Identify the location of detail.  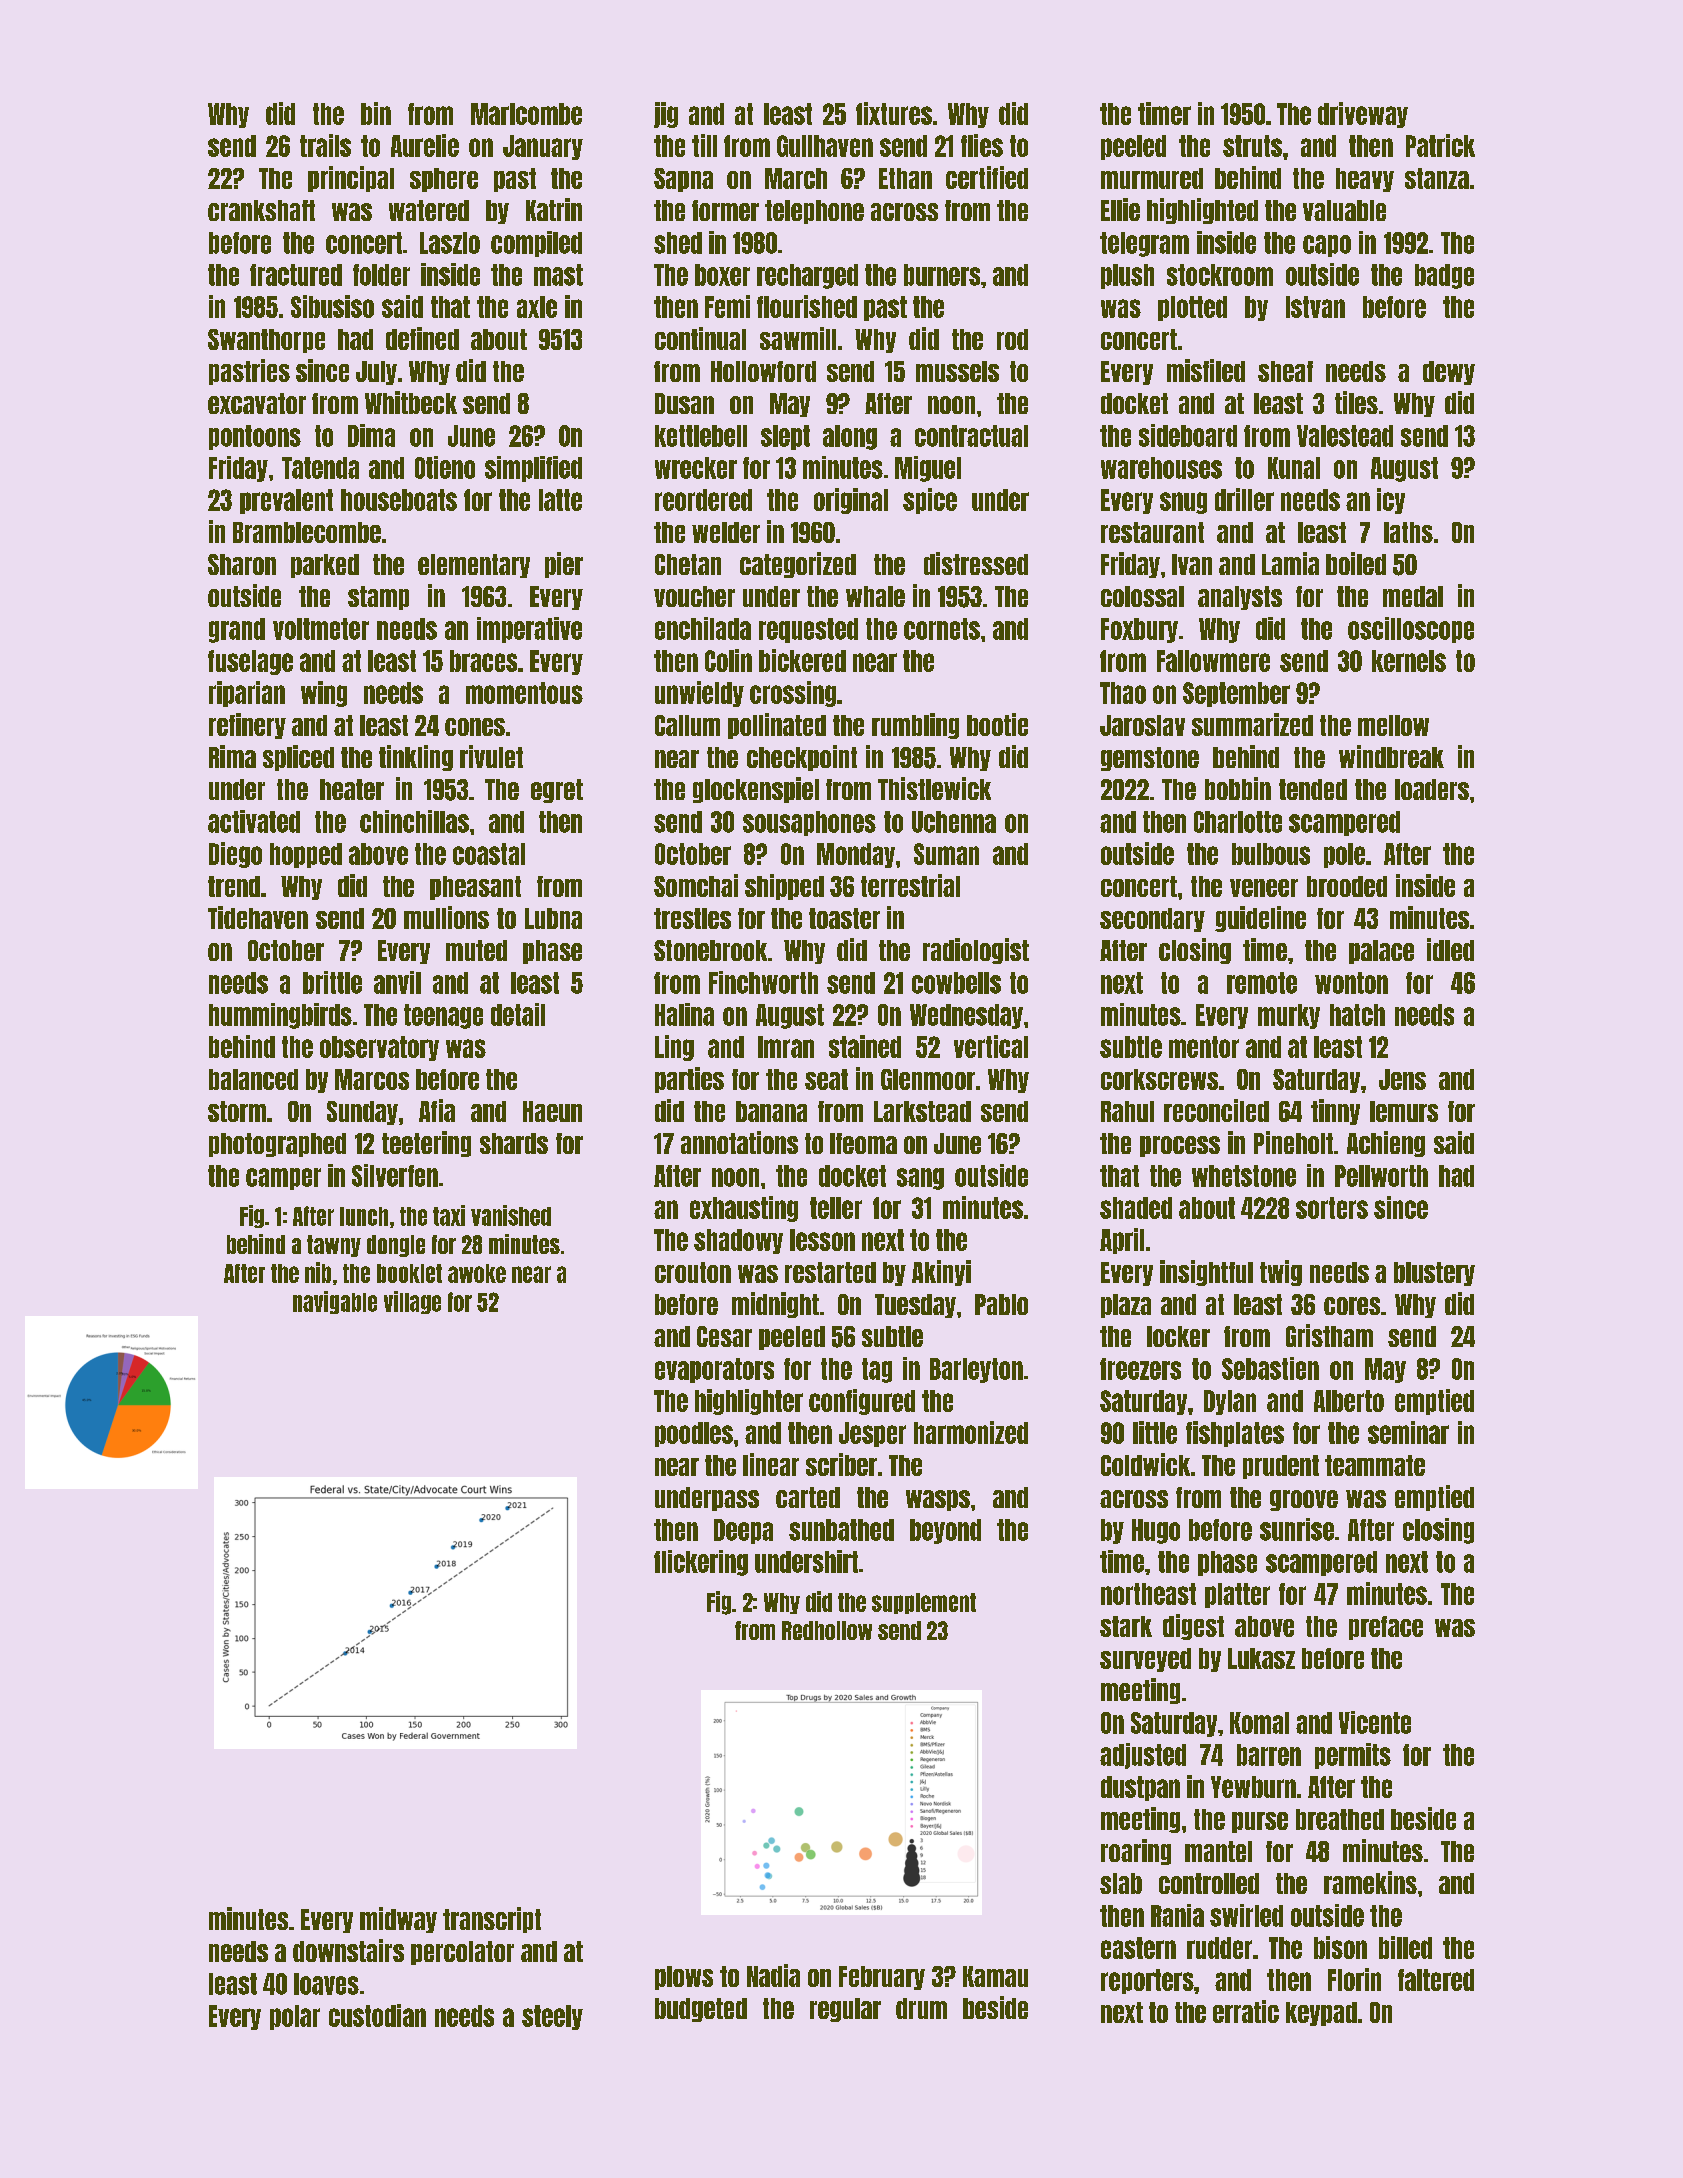
(518, 1014).
